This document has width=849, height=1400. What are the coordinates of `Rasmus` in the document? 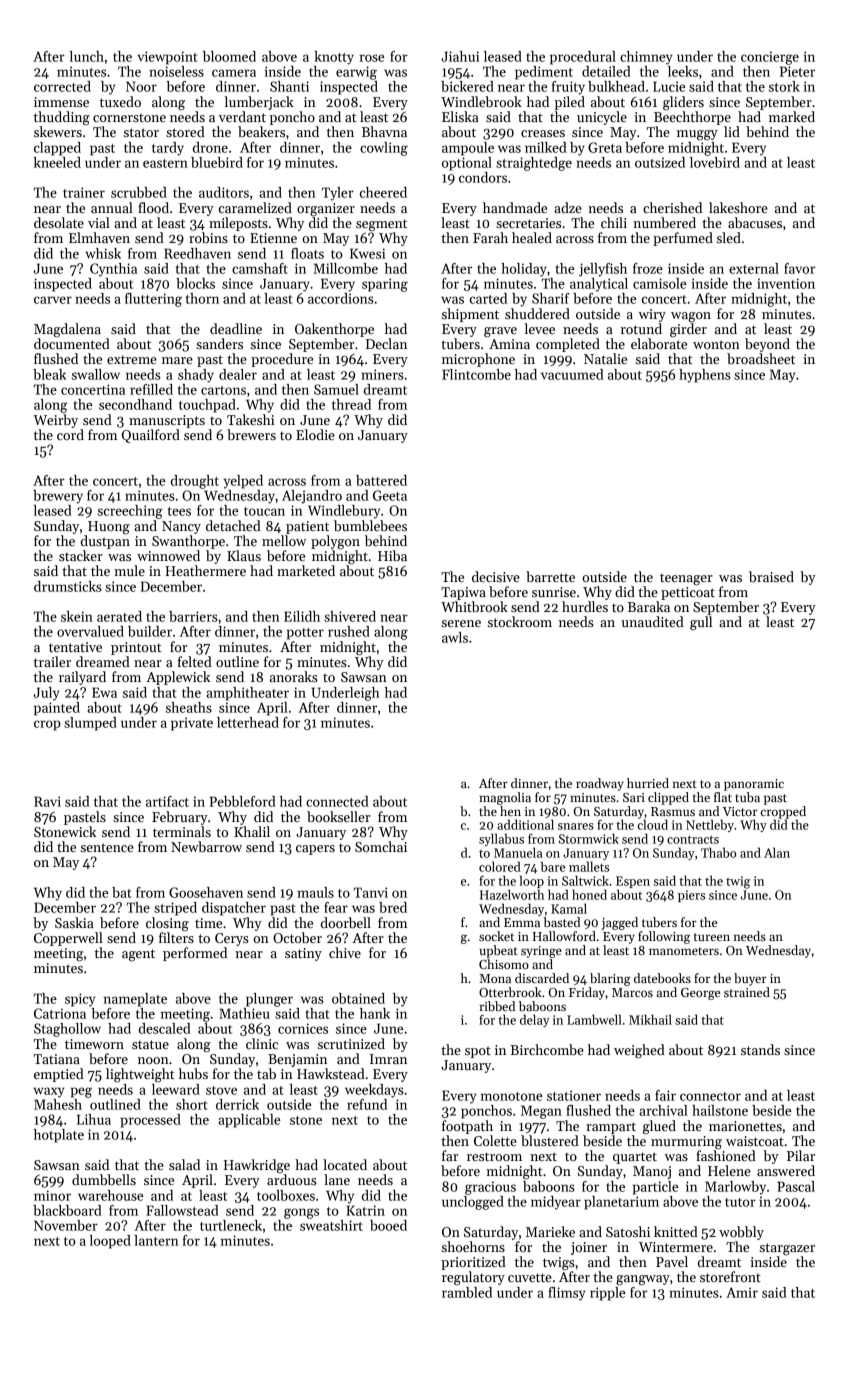 It's located at (673, 811).
